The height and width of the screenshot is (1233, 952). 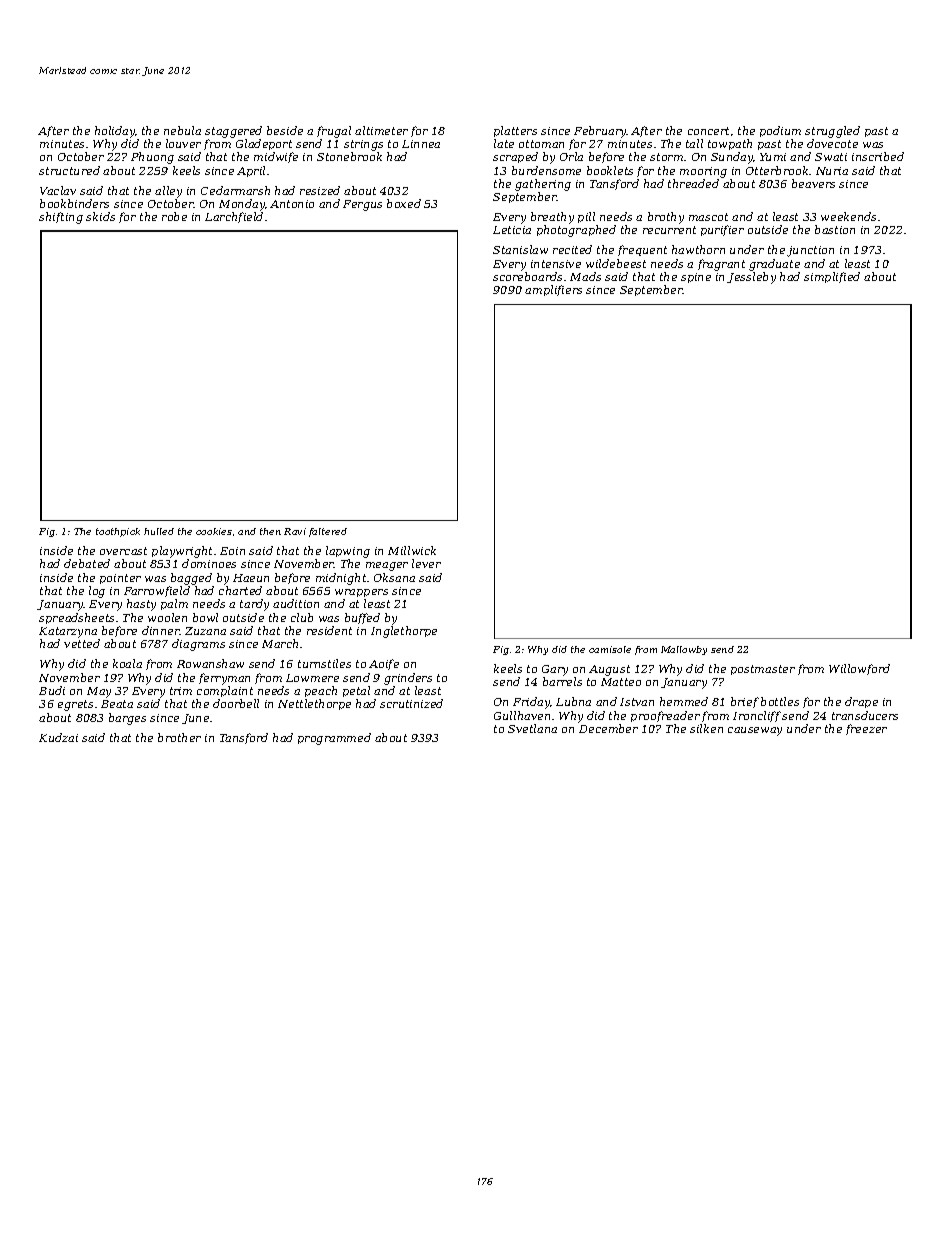 I want to click on amplifiers, so click(x=553, y=290).
